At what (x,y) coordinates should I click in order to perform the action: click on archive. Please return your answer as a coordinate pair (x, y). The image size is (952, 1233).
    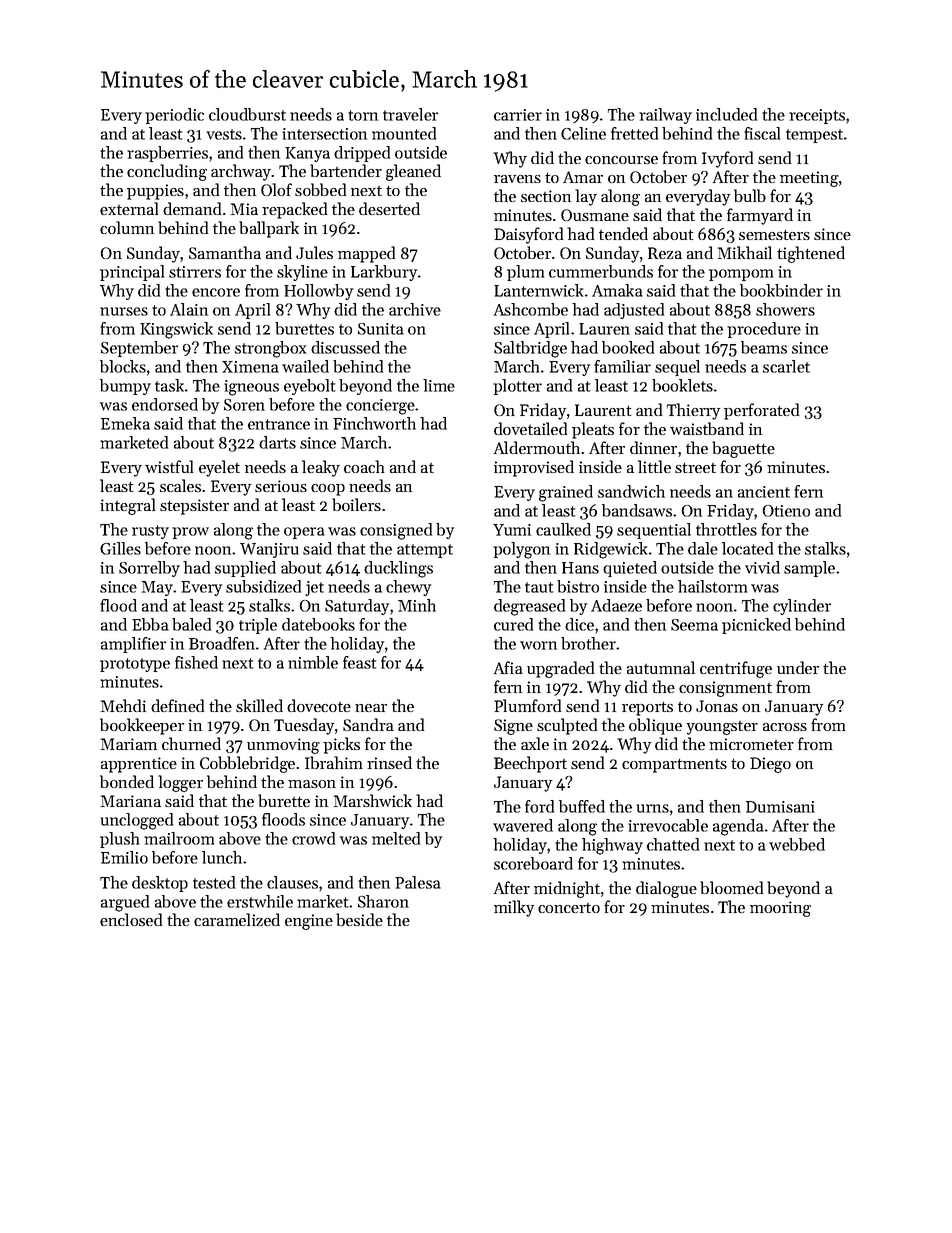
    Looking at the image, I should click on (415, 309).
